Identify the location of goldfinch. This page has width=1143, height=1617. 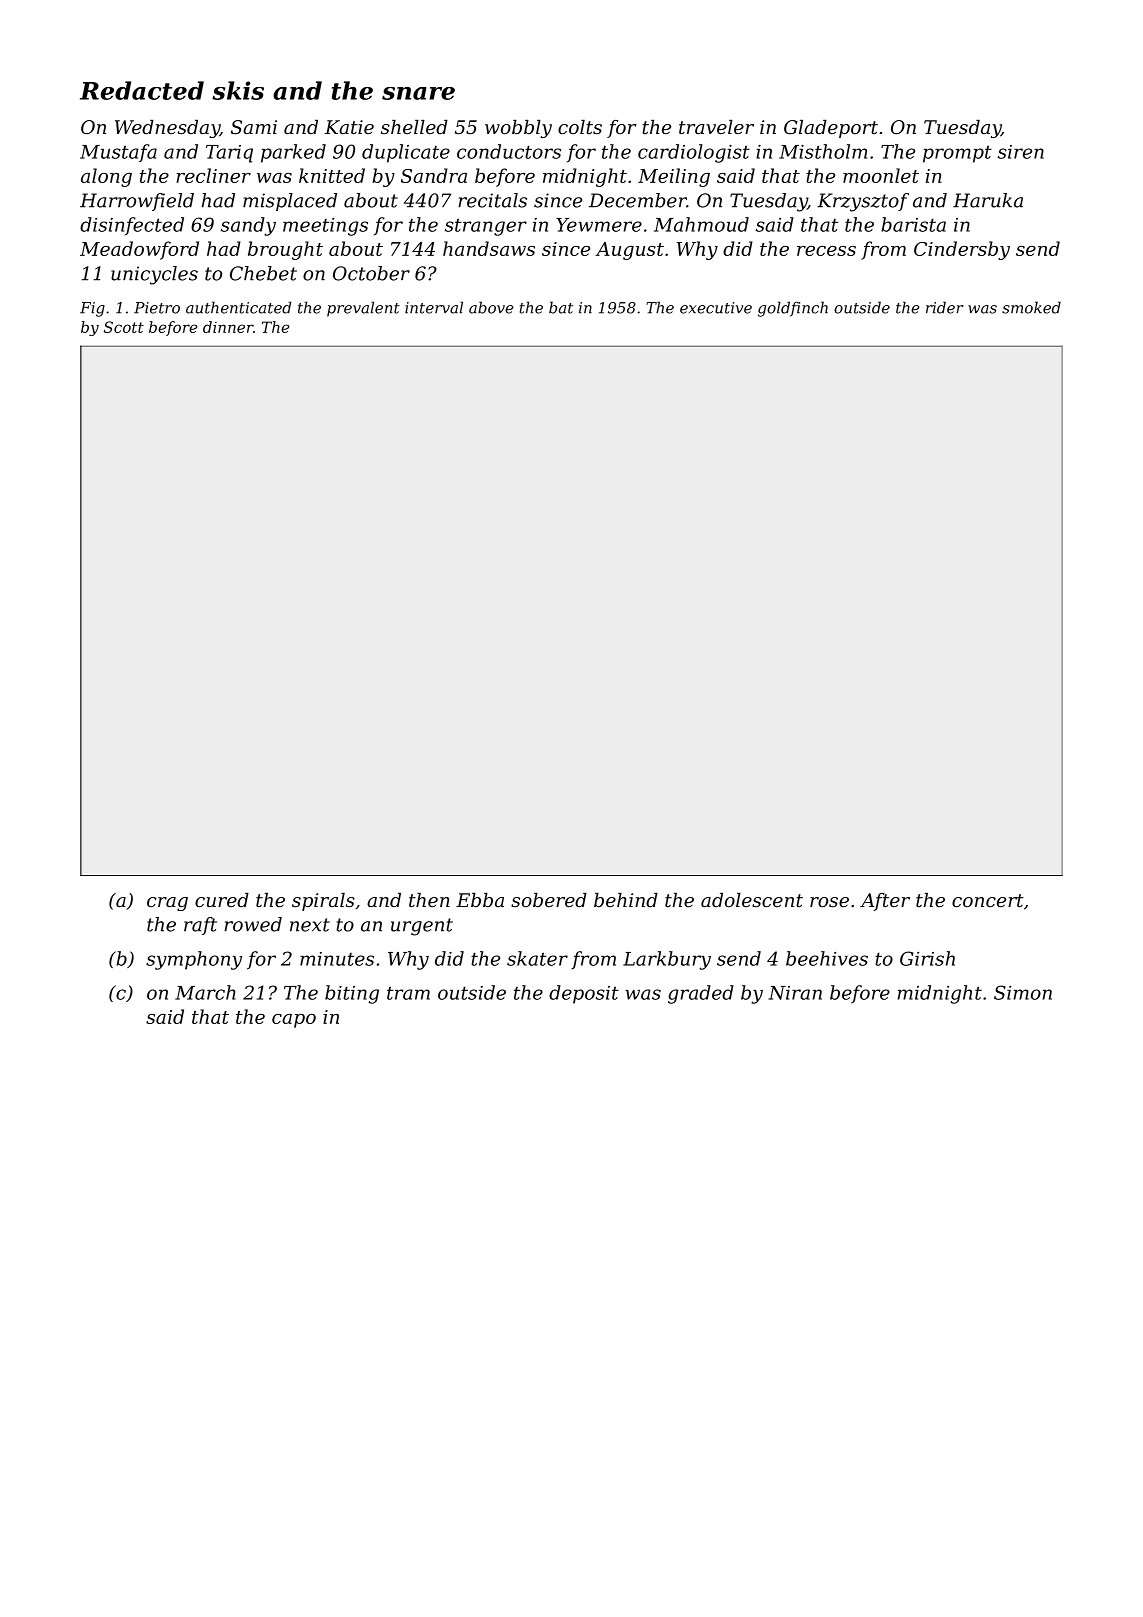
(793, 309).
